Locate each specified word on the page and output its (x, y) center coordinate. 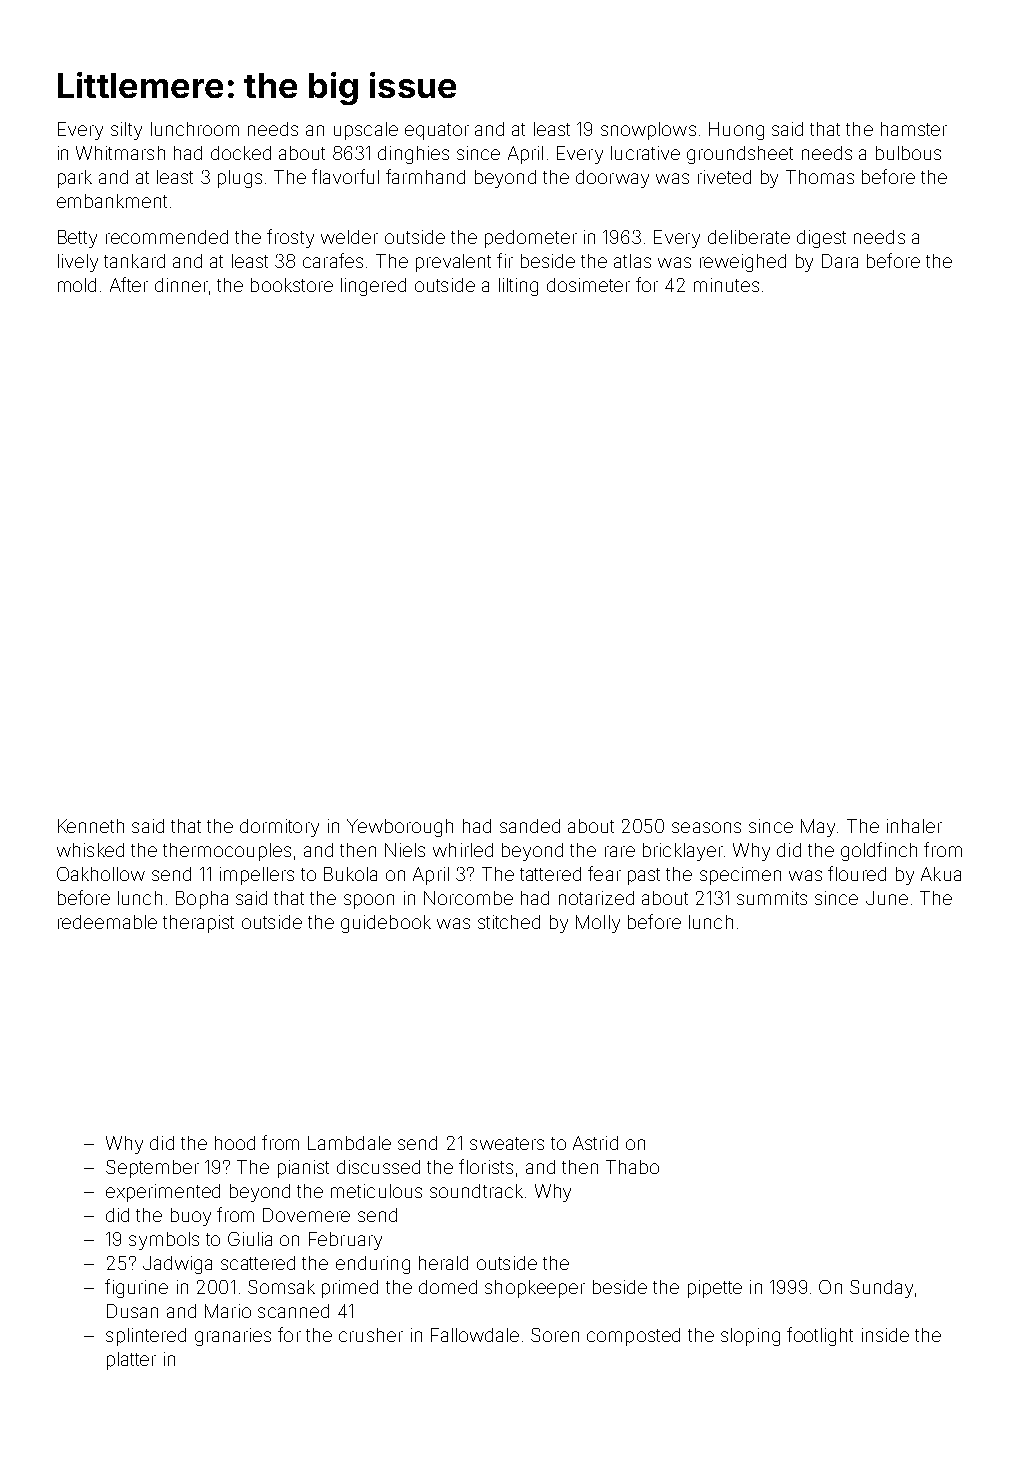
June (887, 898)
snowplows (648, 131)
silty (126, 131)
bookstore (292, 285)
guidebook (386, 924)
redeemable (107, 922)
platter (131, 1361)
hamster (914, 129)
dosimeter (588, 285)
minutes (726, 285)
